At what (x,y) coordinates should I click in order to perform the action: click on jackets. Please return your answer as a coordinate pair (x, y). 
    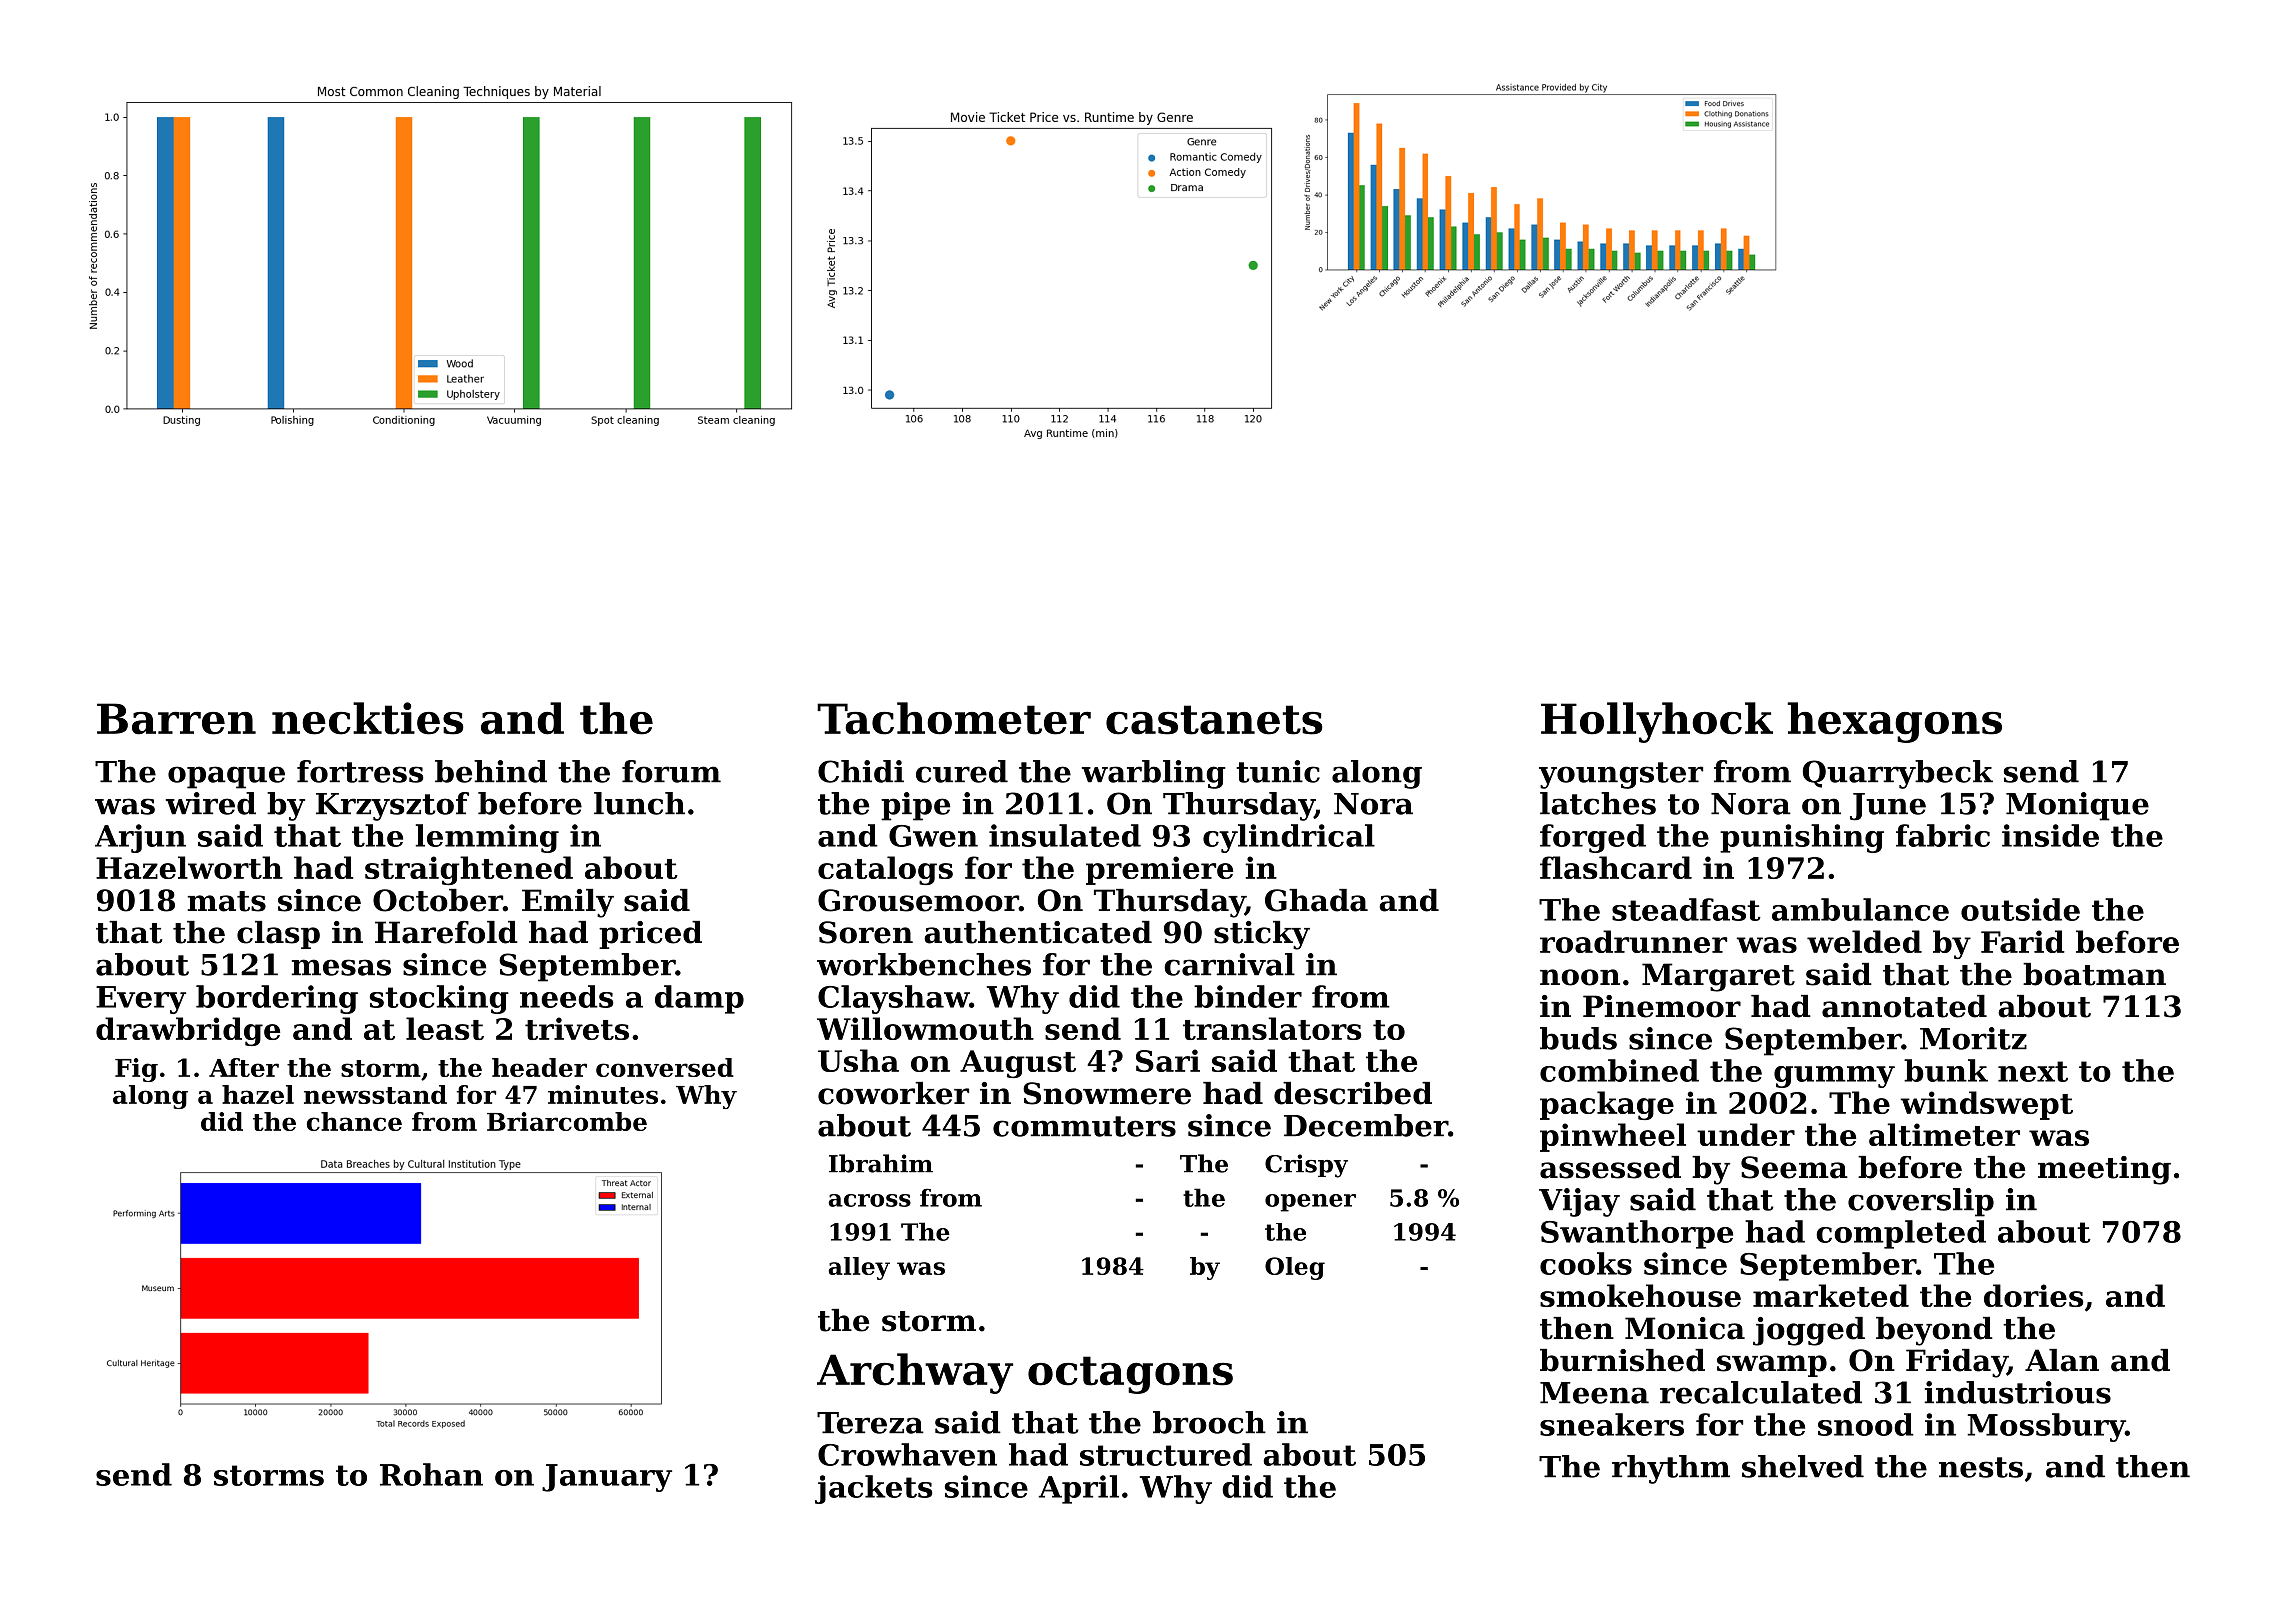
    Looking at the image, I should click on (873, 1489).
